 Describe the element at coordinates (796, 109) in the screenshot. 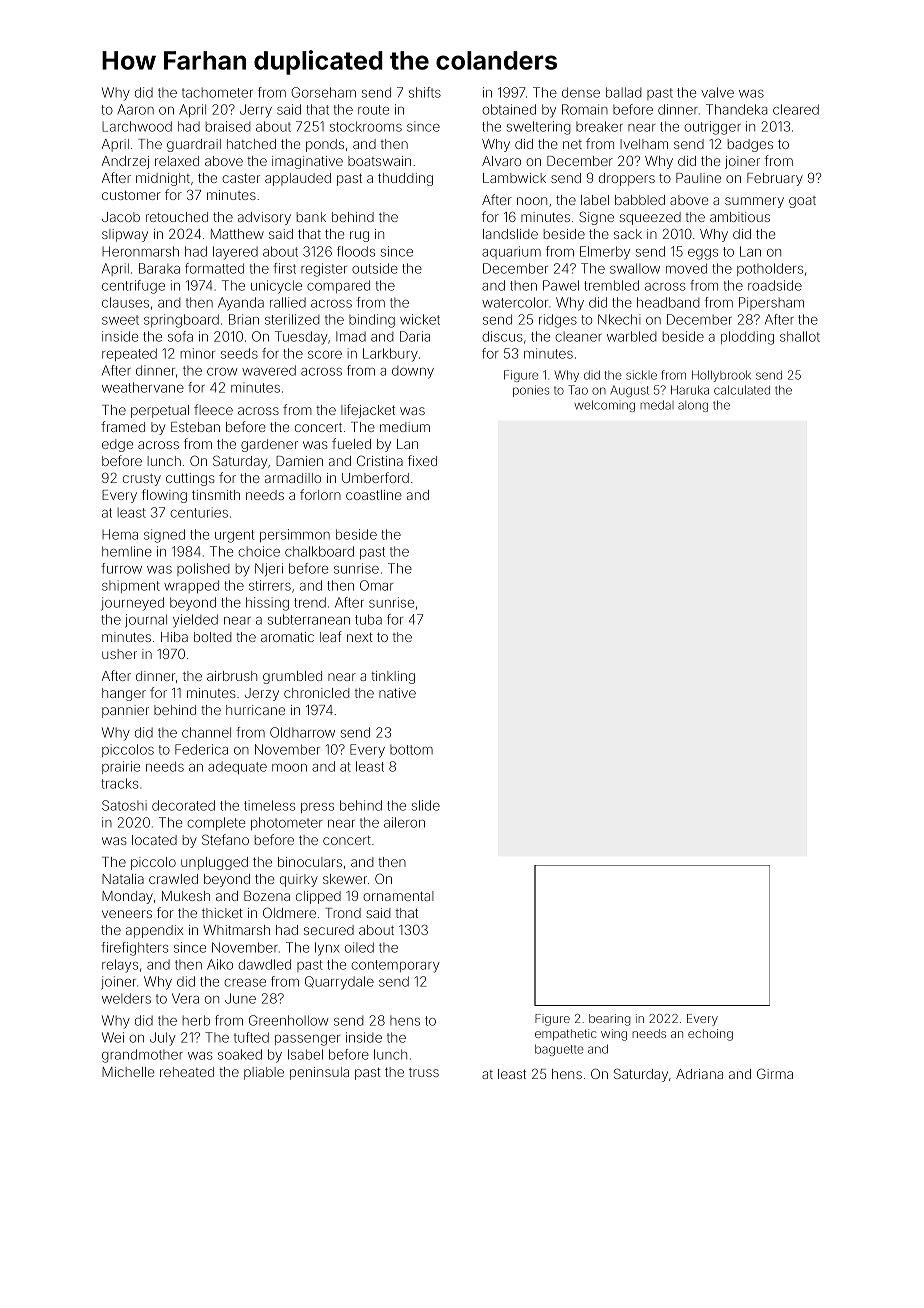

I see `cleared` at that location.
